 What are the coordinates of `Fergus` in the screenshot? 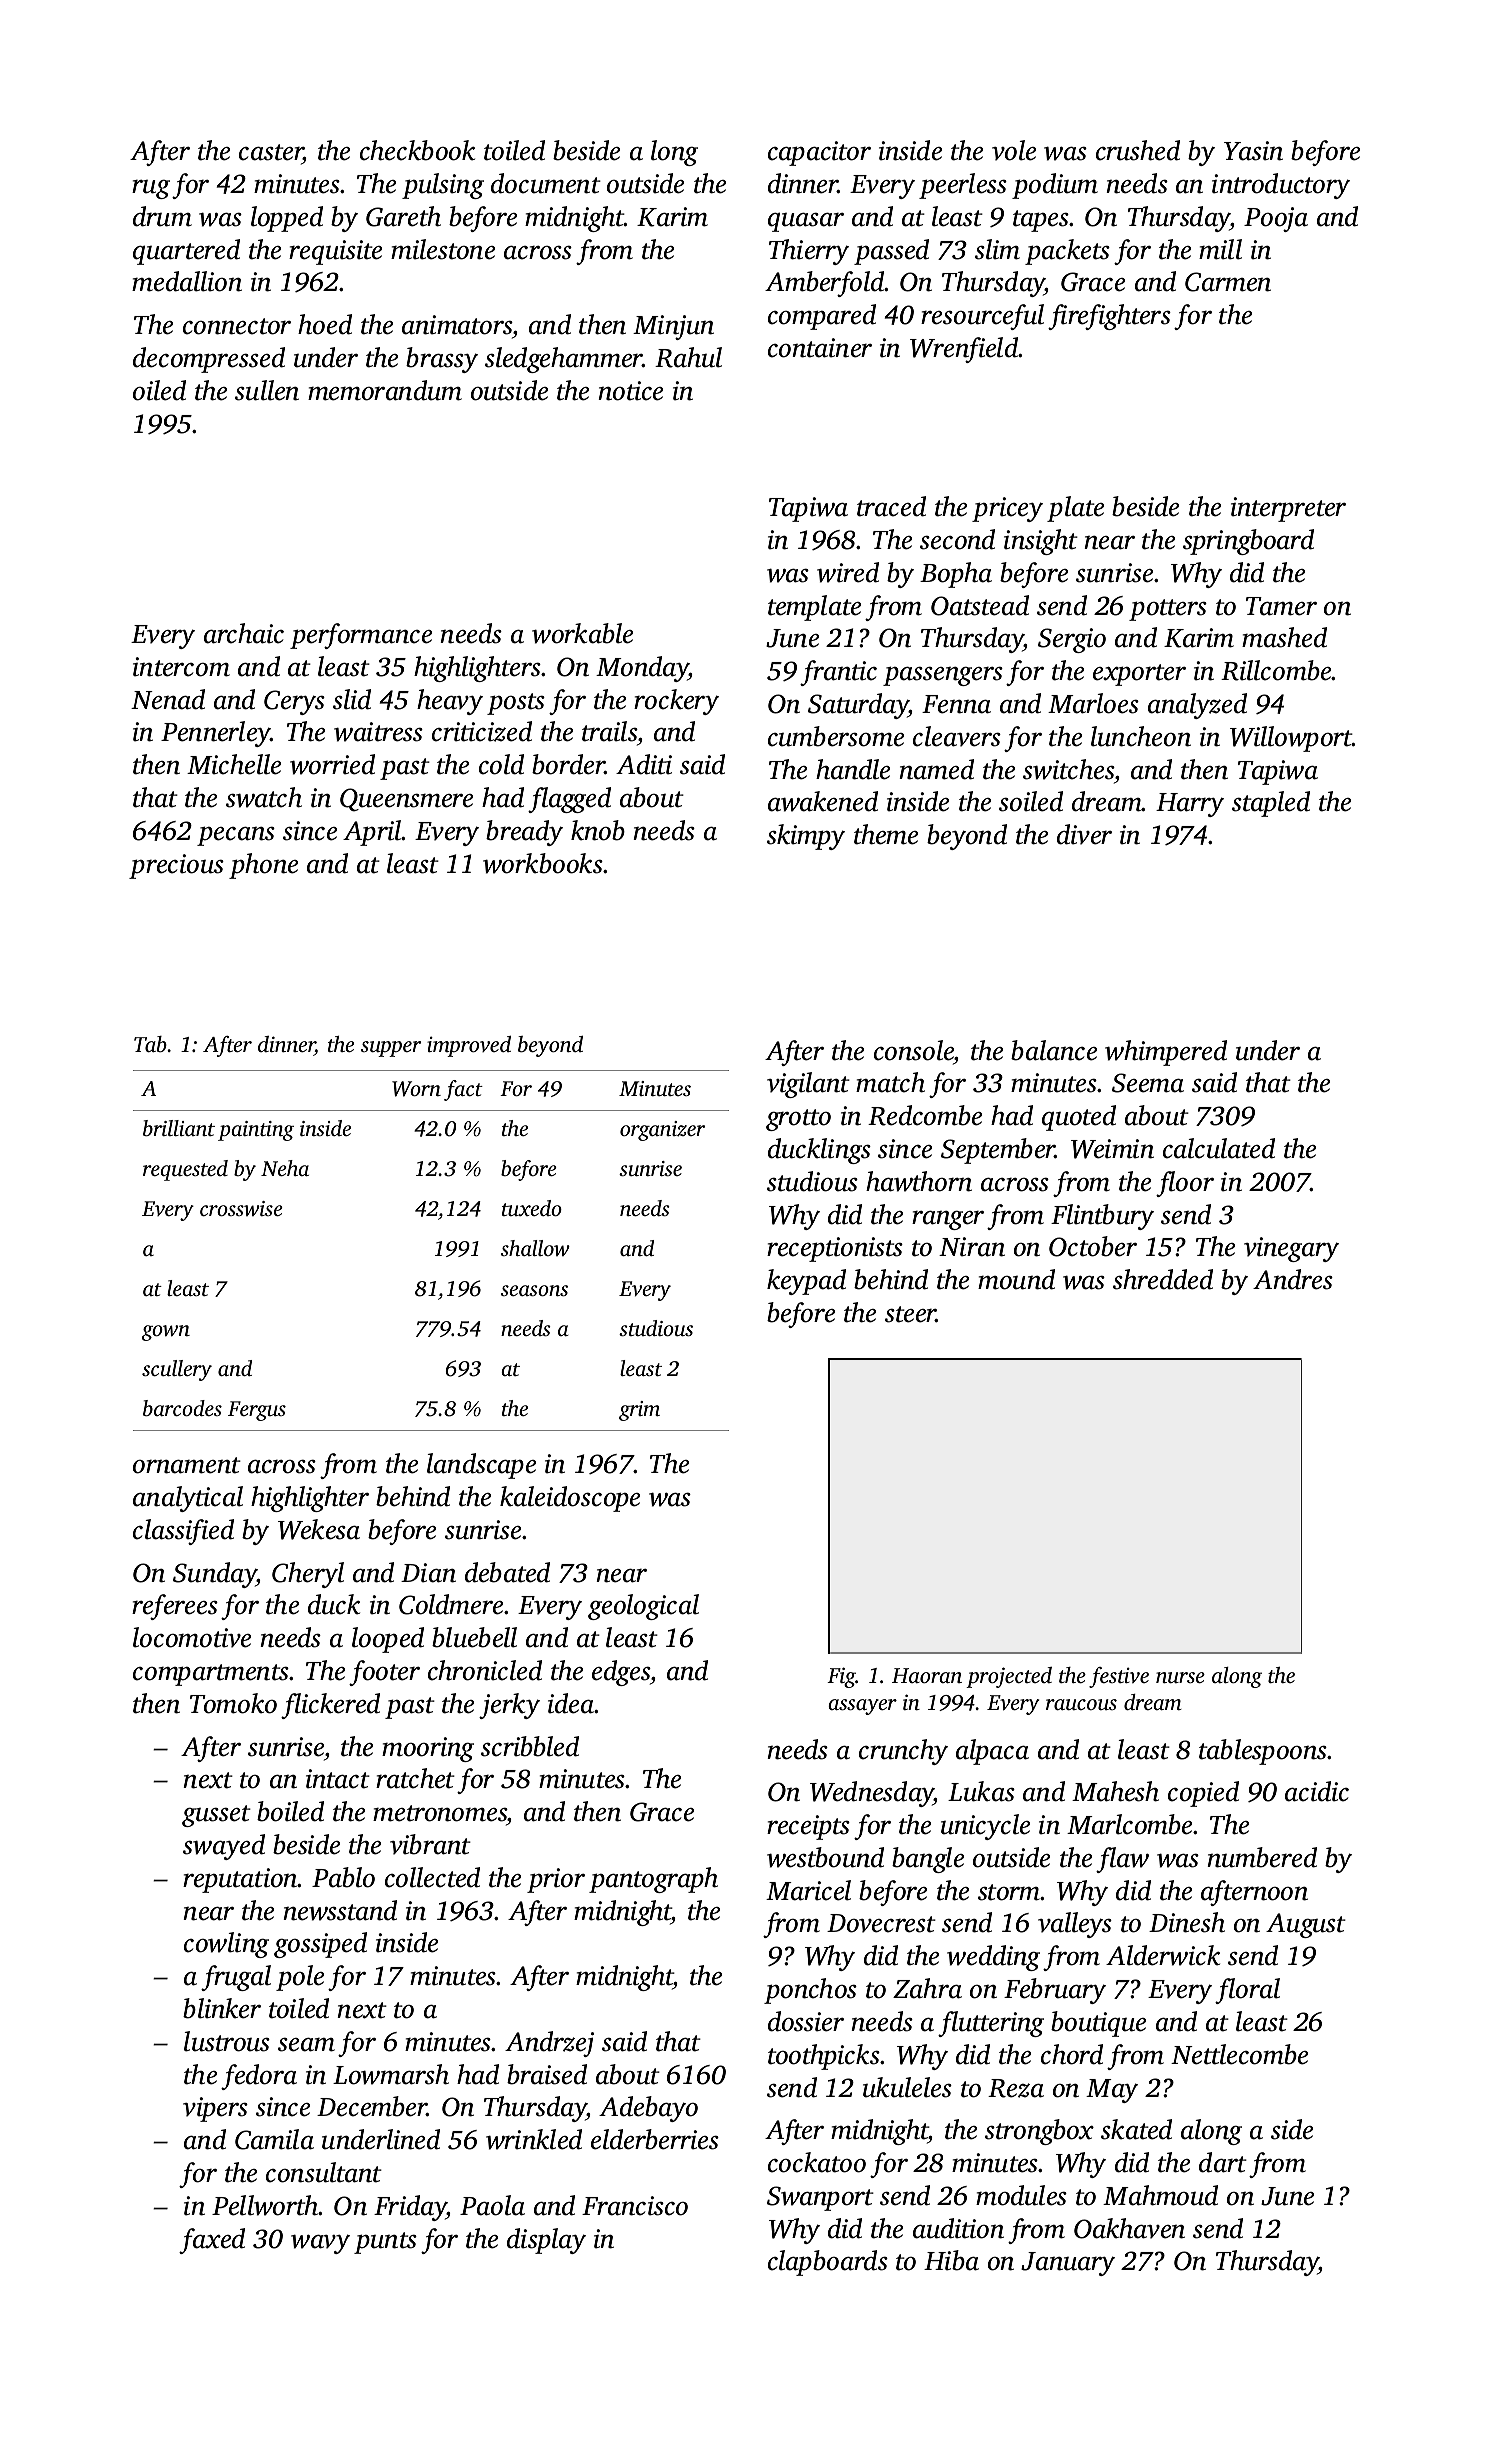 It's located at (257, 1411).
